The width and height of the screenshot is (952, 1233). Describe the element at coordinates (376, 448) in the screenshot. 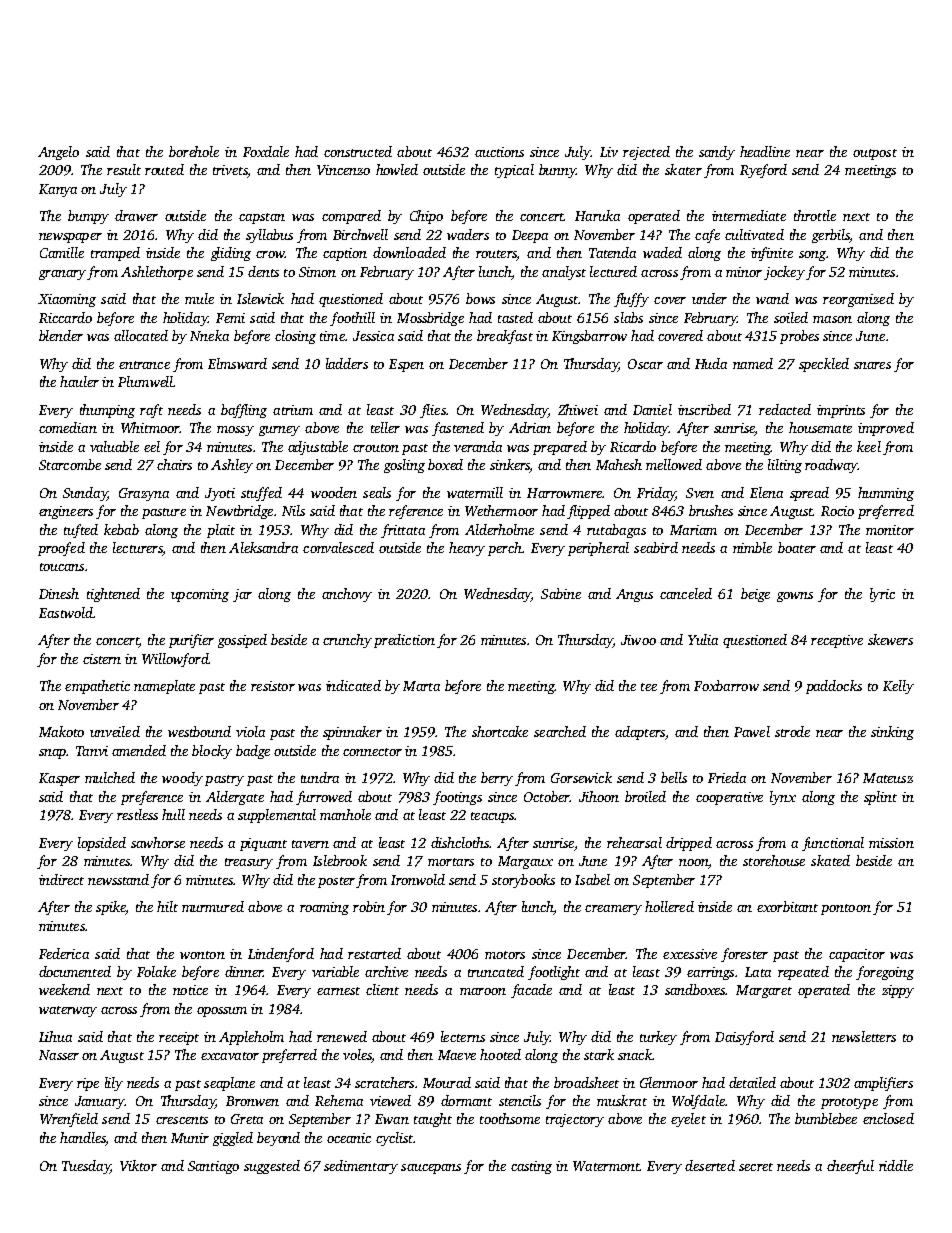

I see `crouton` at that location.
